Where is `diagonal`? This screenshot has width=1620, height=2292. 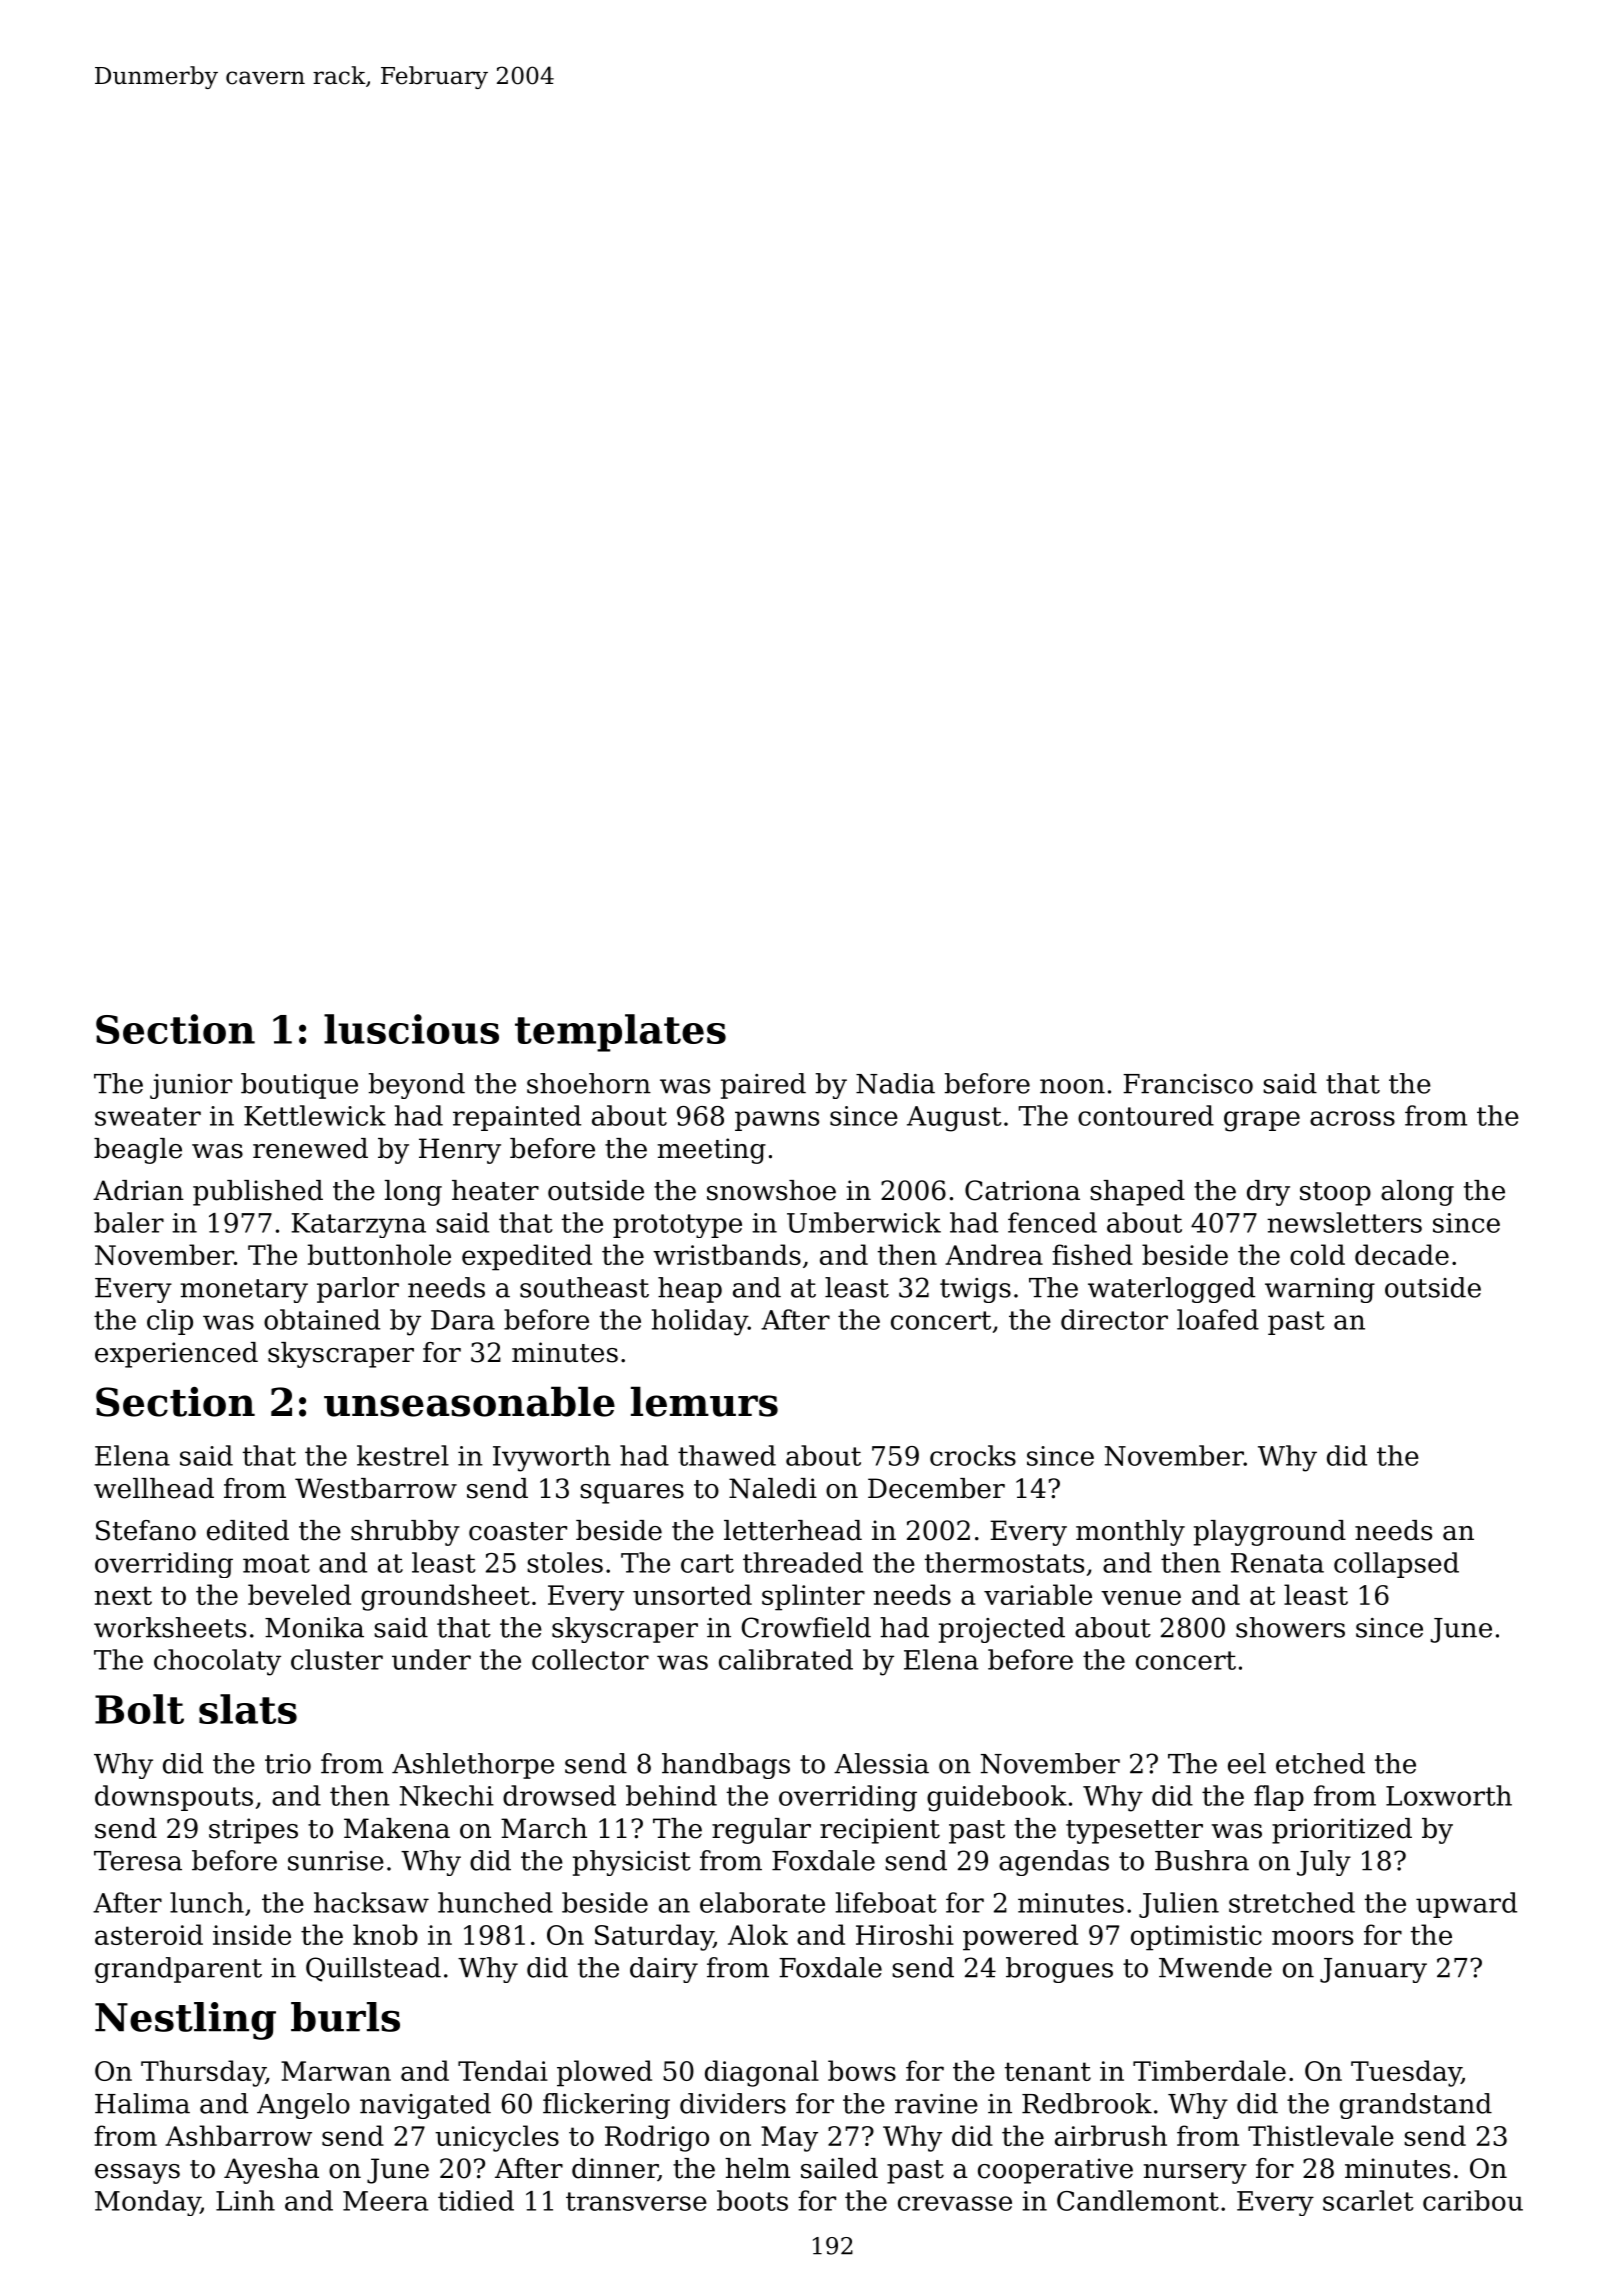 diagonal is located at coordinates (762, 2073).
